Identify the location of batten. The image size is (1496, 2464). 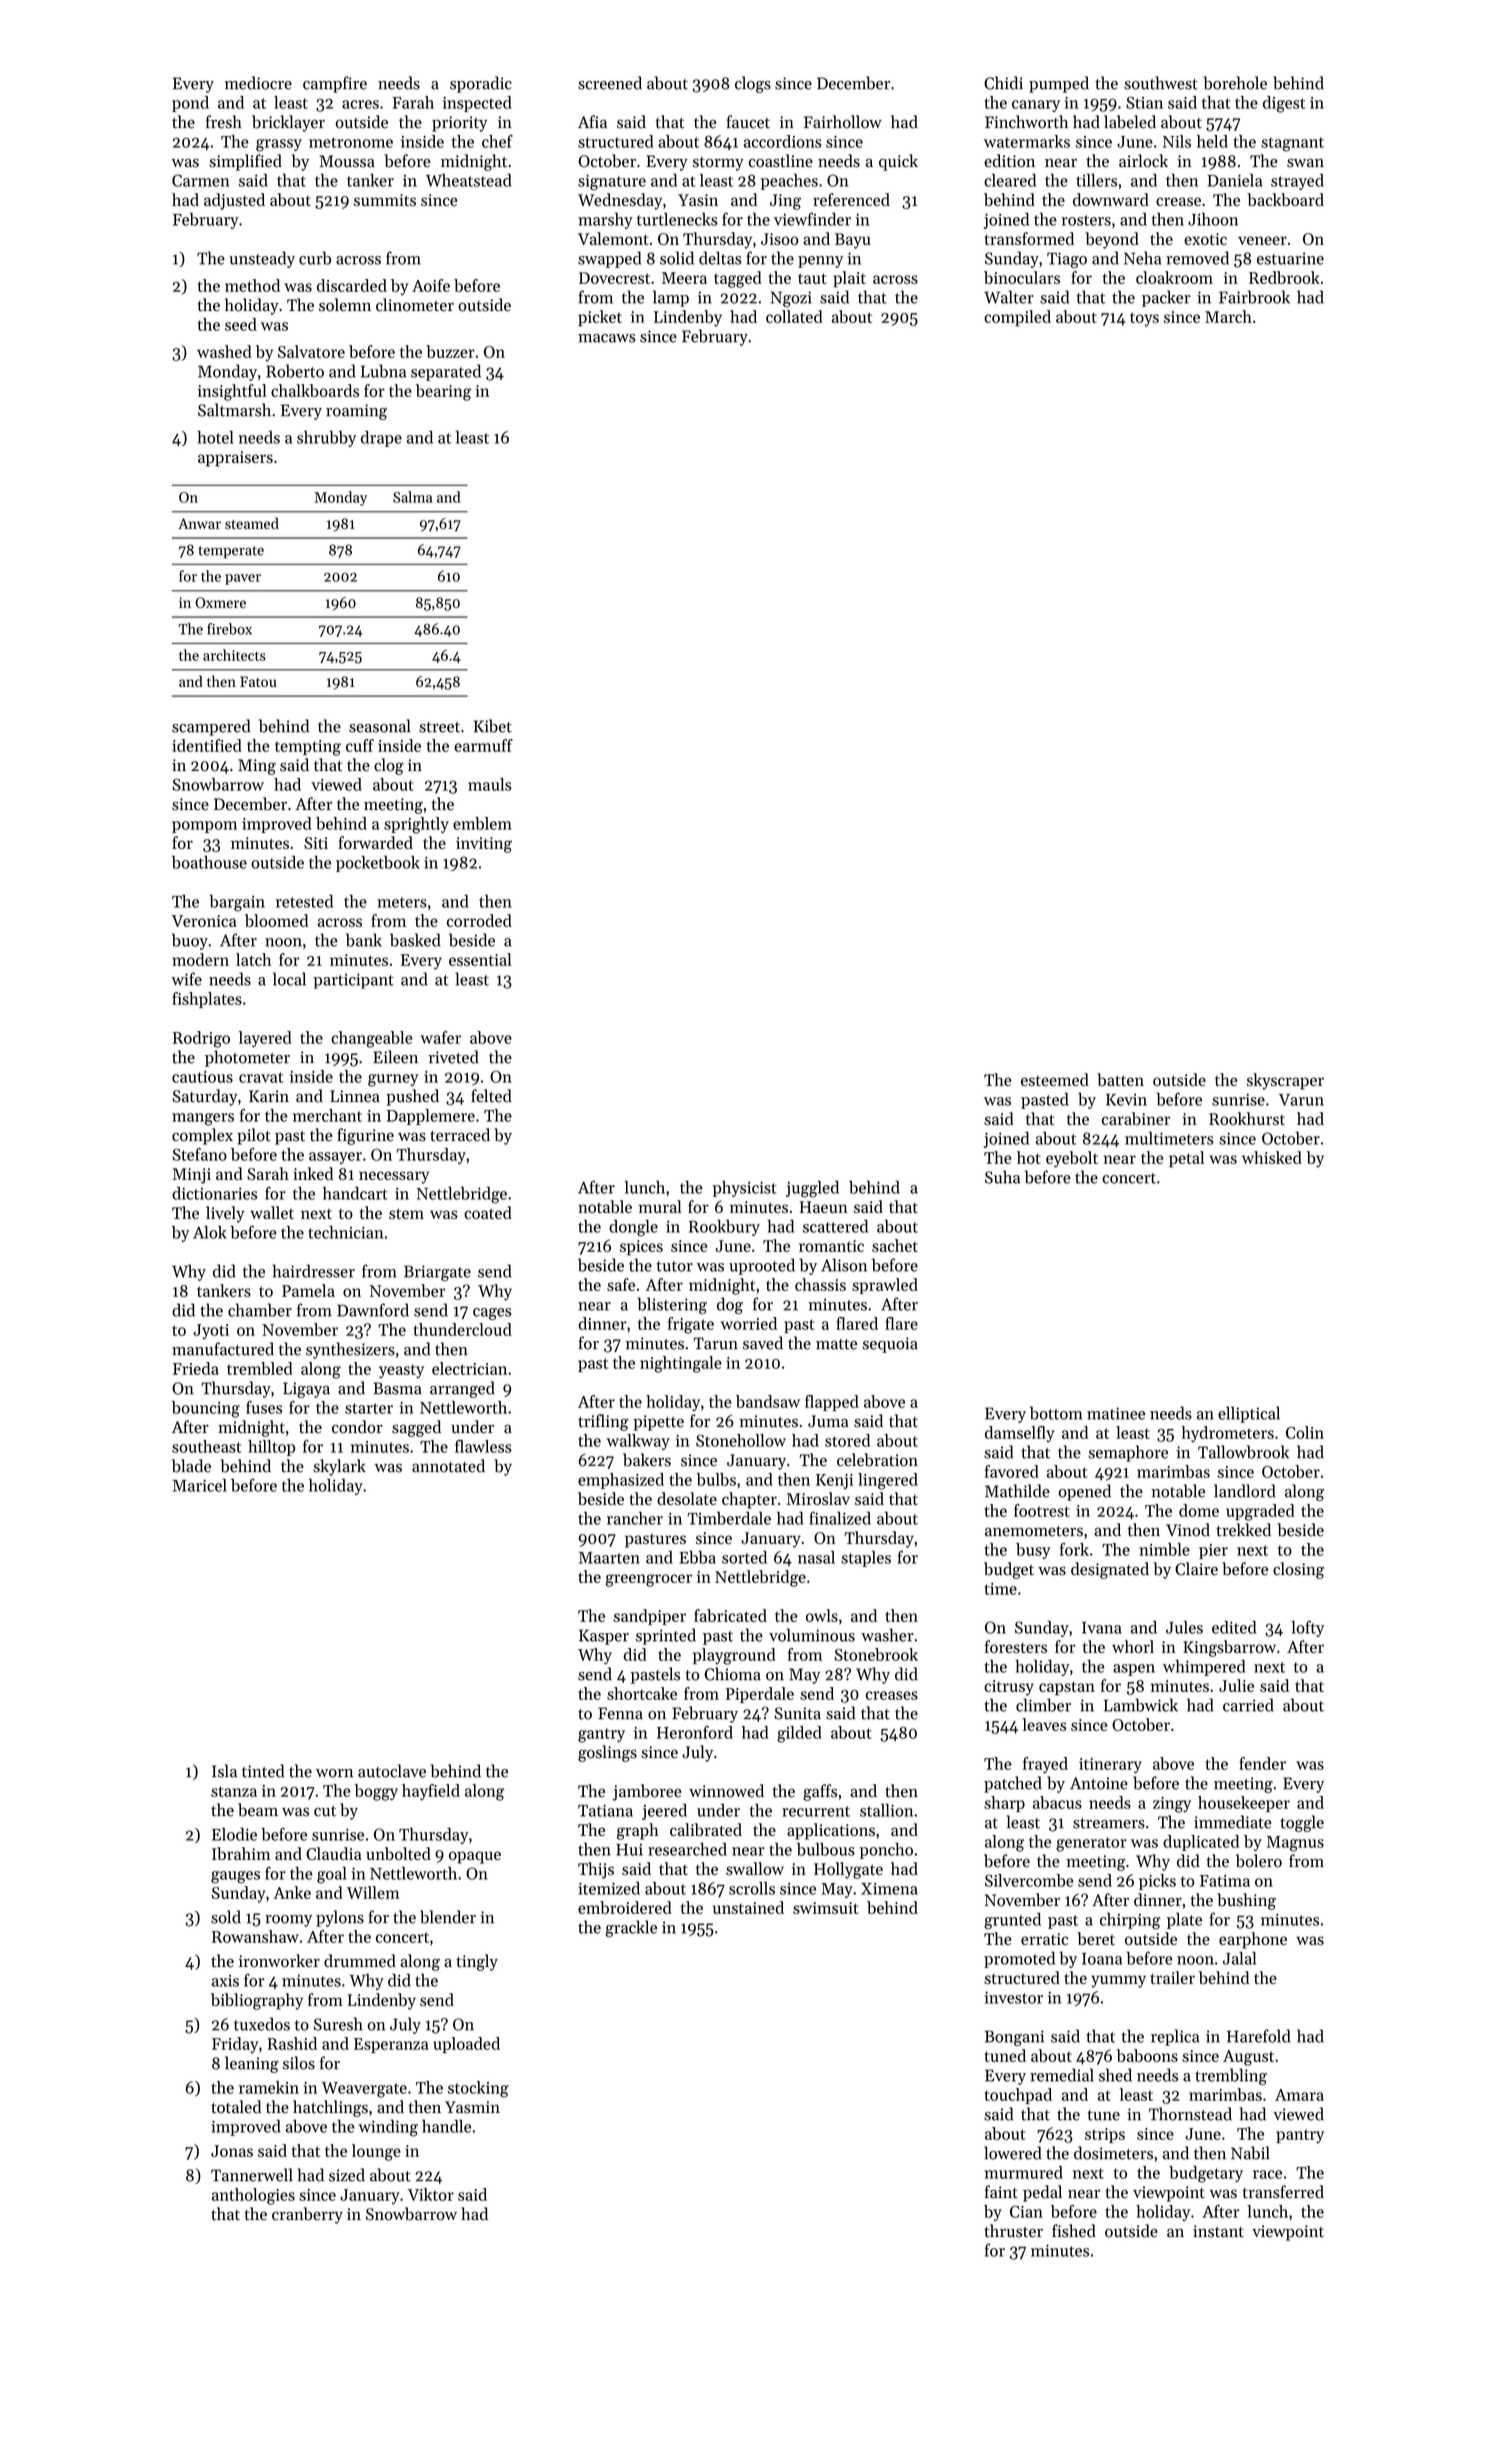
(1120, 1079).
